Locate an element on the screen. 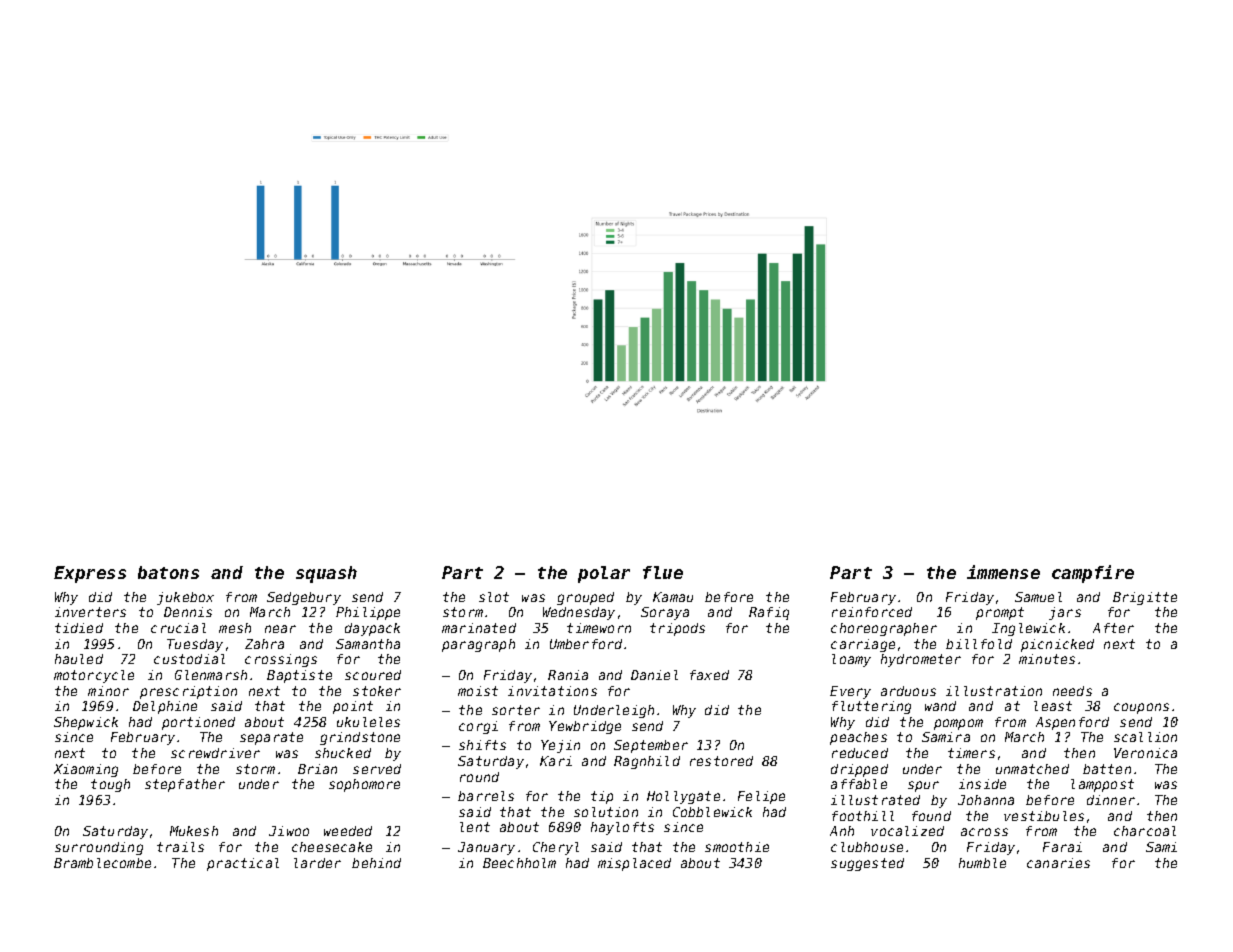 The width and height of the screenshot is (1233, 952). Bramblecombe is located at coordinates (102, 863).
